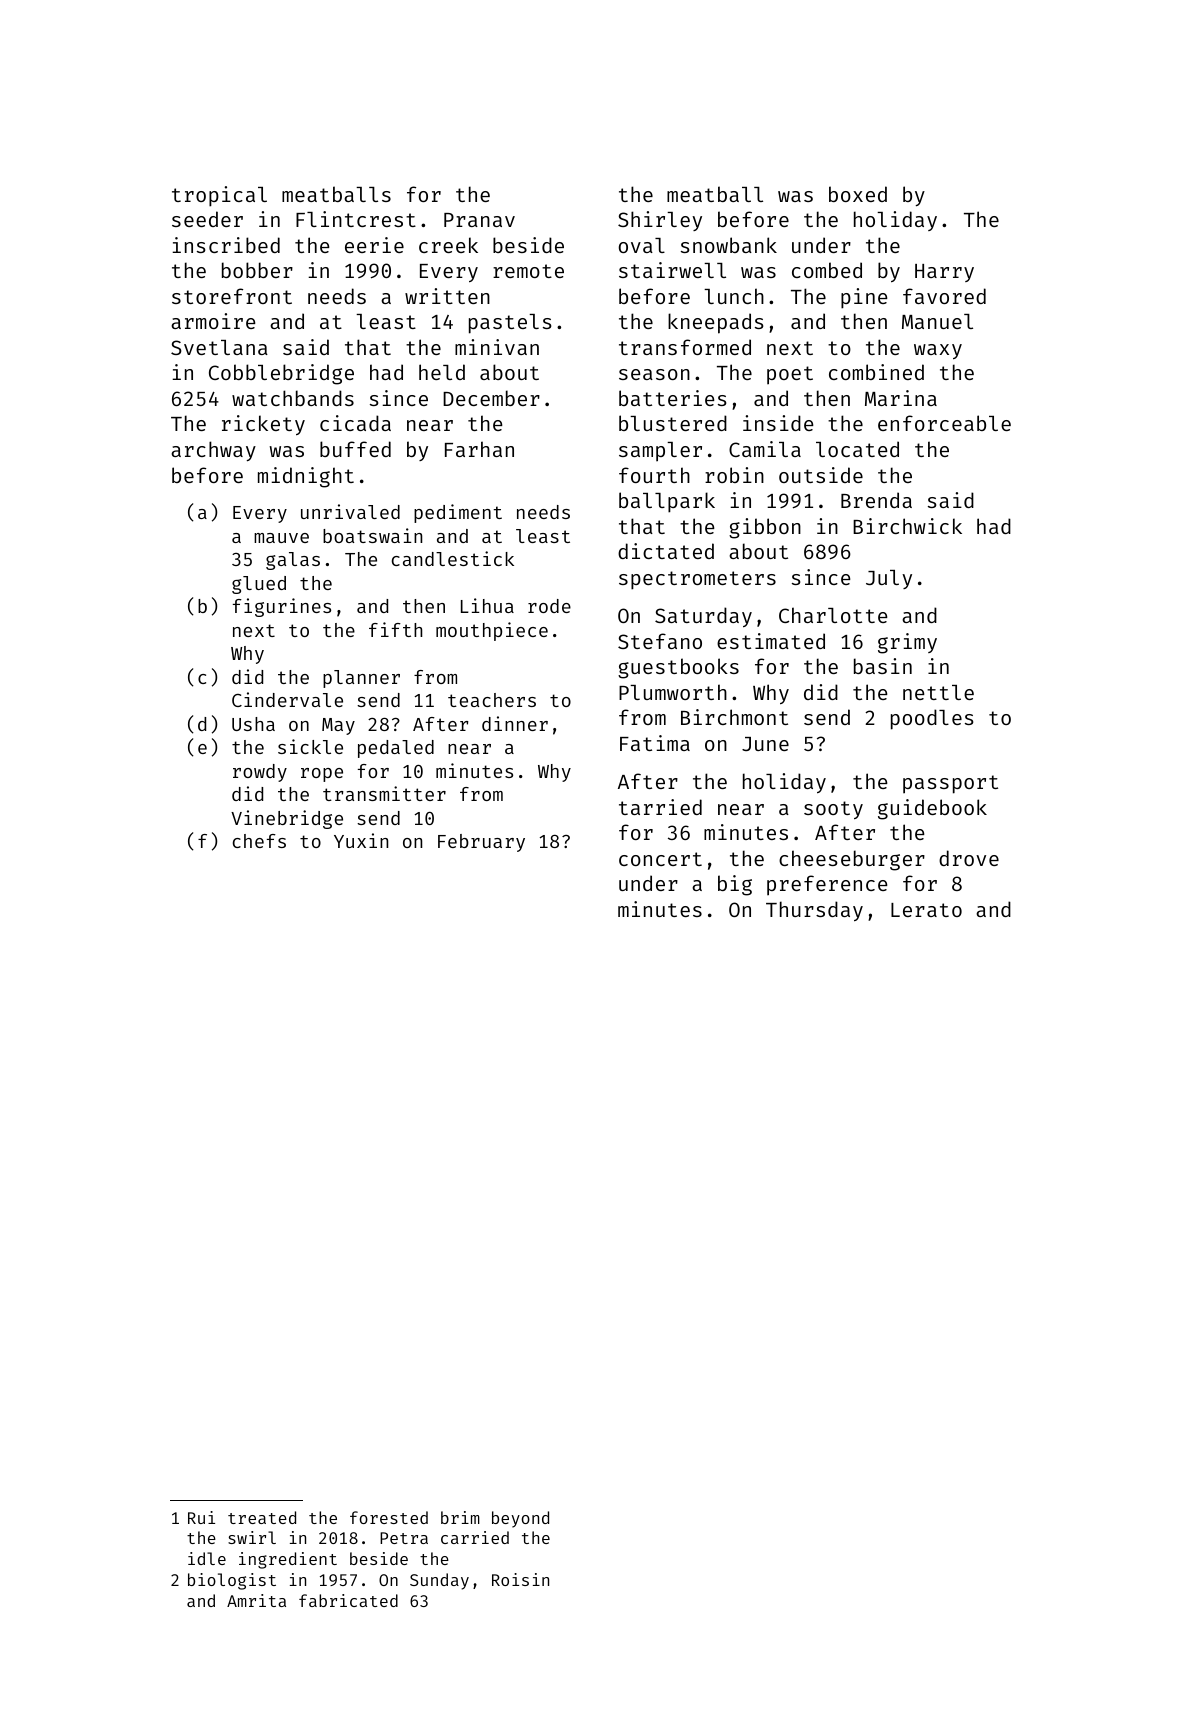 The image size is (1194, 1730). I want to click on concert, so click(660, 859).
